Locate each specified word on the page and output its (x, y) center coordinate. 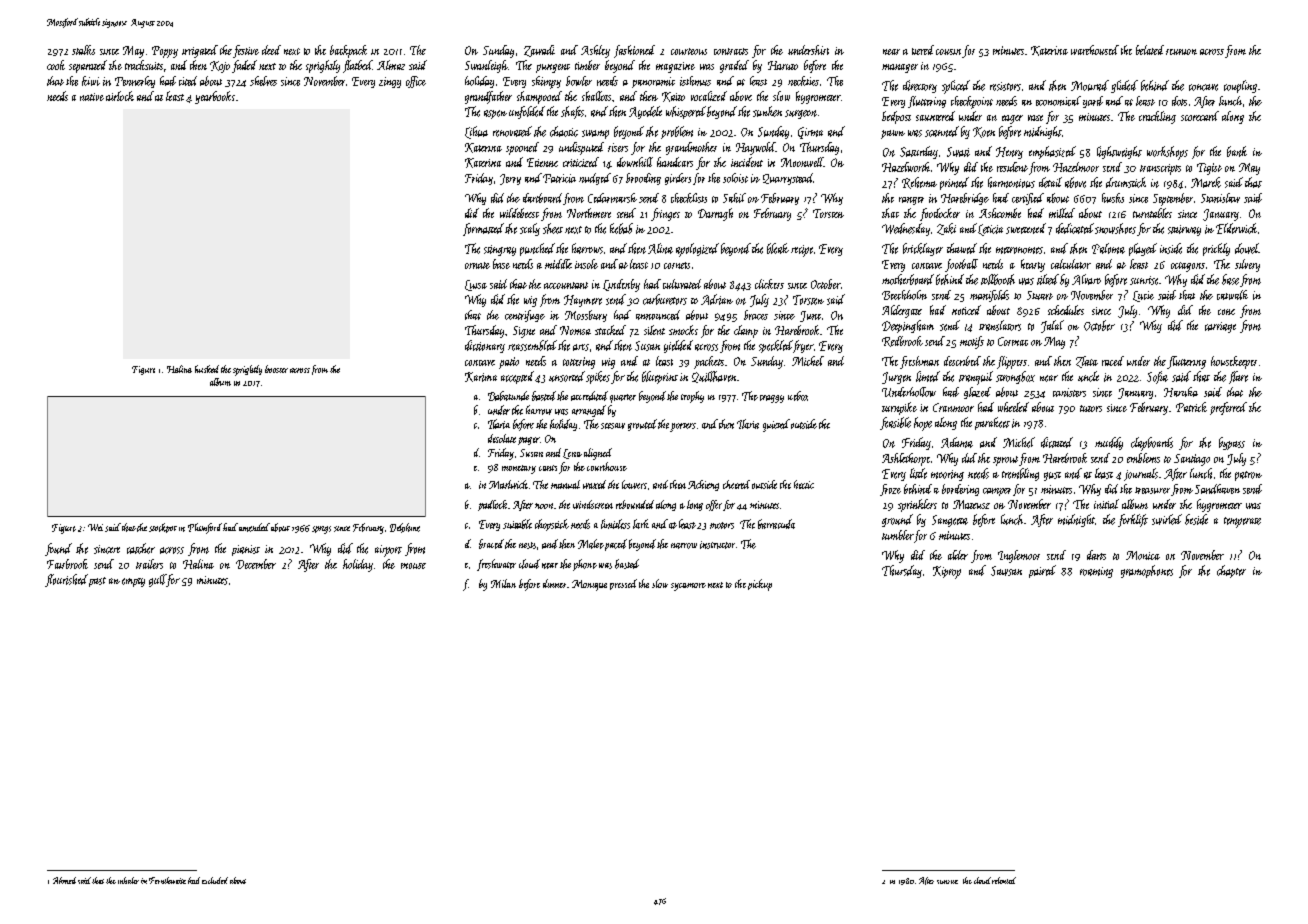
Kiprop (947, 572)
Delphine (405, 528)
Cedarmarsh (612, 198)
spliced (956, 87)
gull (157, 580)
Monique (589, 585)
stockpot (163, 528)
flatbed (357, 66)
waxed (594, 484)
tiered (923, 50)
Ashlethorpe (906, 459)
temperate (1242, 522)
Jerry (510, 179)
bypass (1232, 443)
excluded (215, 880)
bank (1237, 151)
